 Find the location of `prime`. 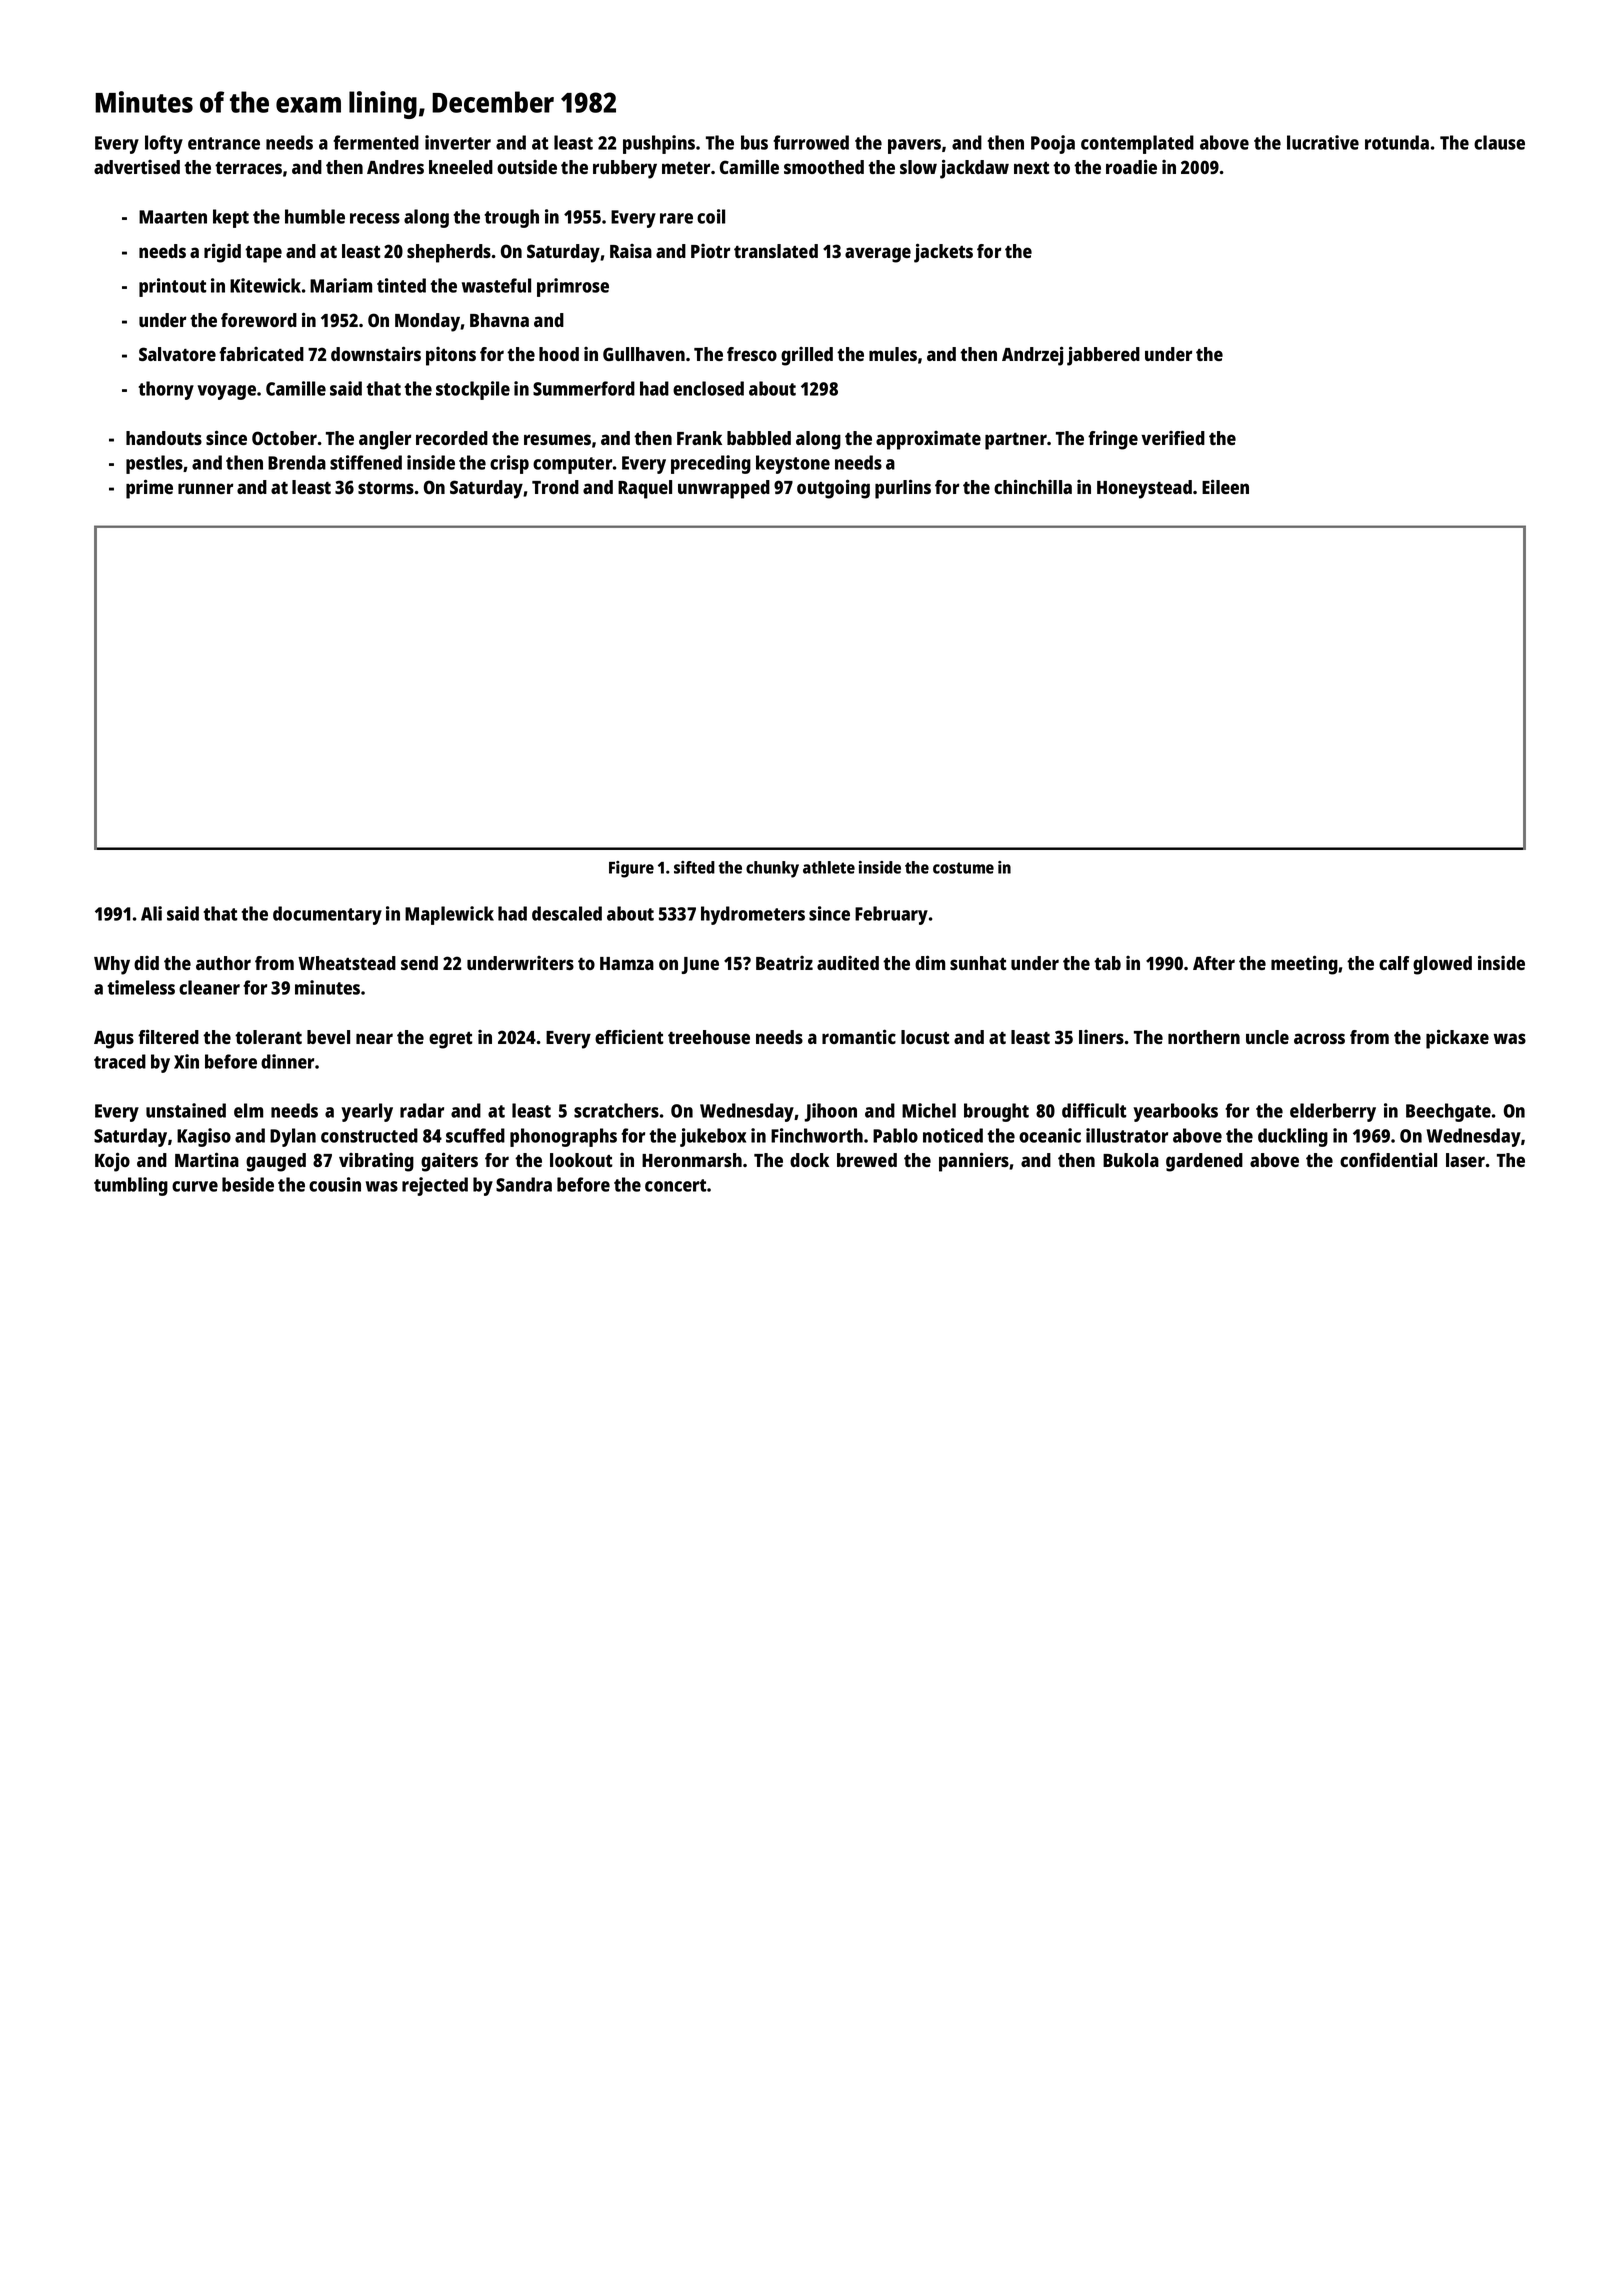

prime is located at coordinates (149, 489).
